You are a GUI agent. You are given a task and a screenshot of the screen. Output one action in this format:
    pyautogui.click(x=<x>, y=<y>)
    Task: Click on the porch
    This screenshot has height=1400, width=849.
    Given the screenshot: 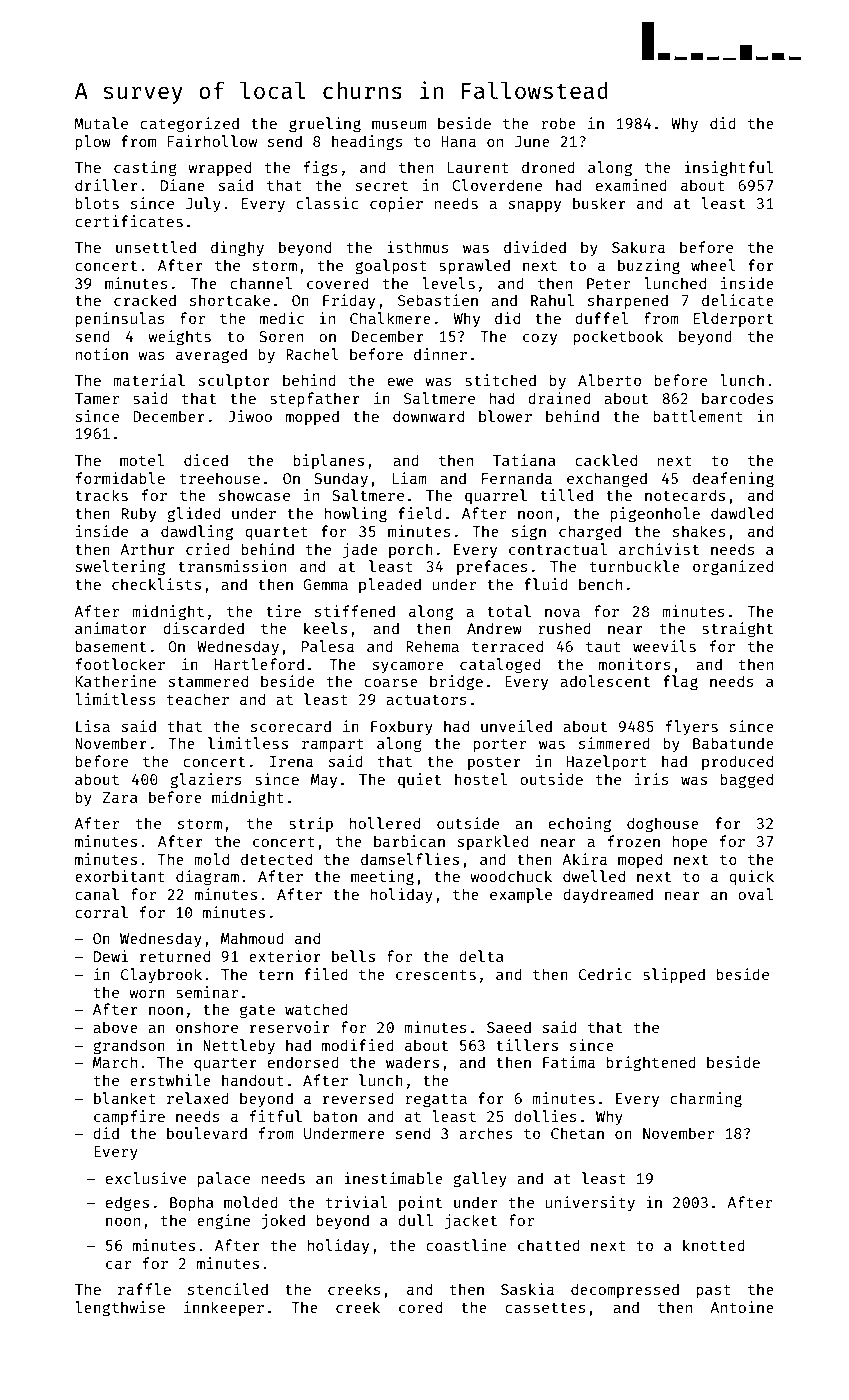 What is the action you would take?
    pyautogui.click(x=411, y=550)
